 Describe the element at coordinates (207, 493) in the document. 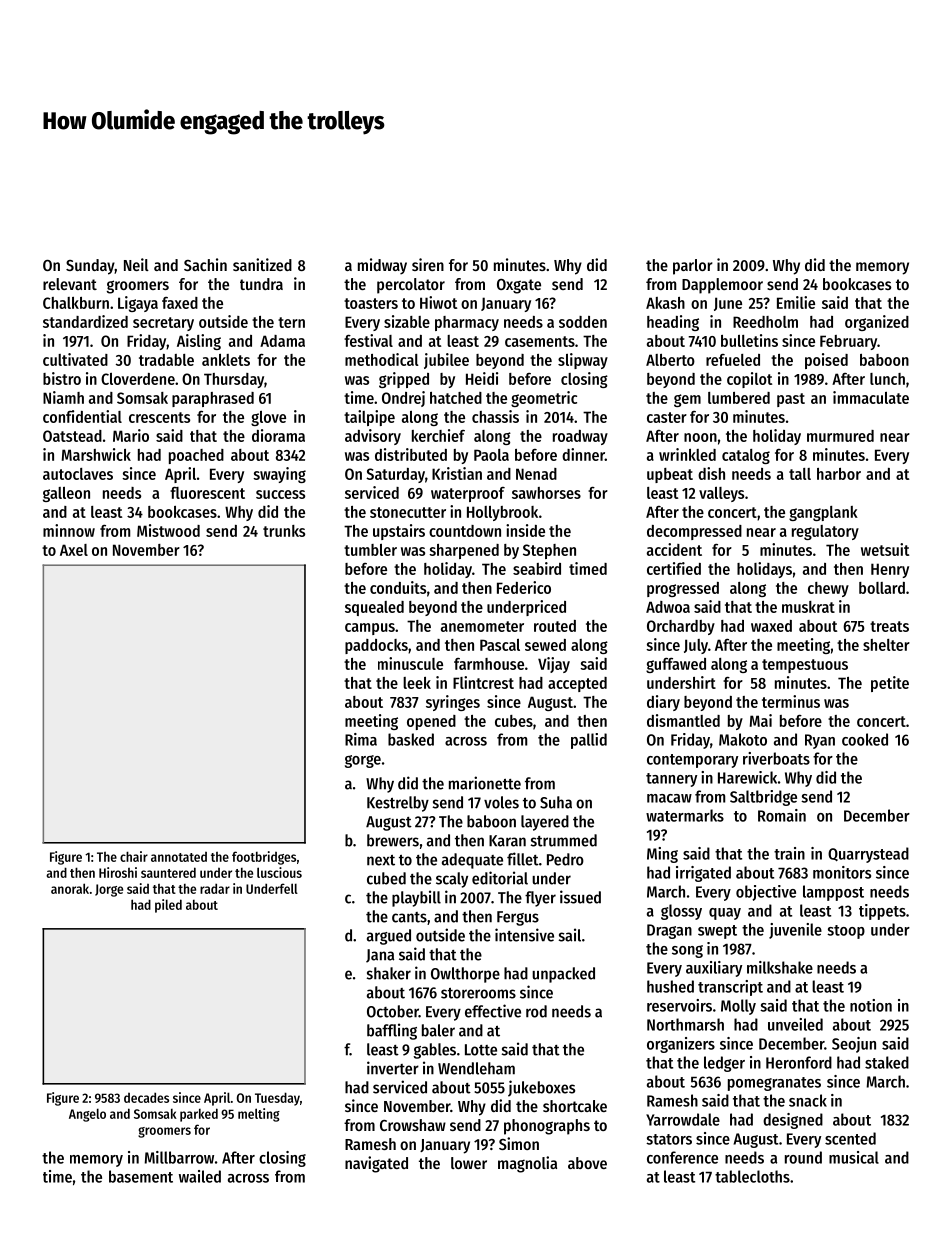

I see `fluorescent` at that location.
